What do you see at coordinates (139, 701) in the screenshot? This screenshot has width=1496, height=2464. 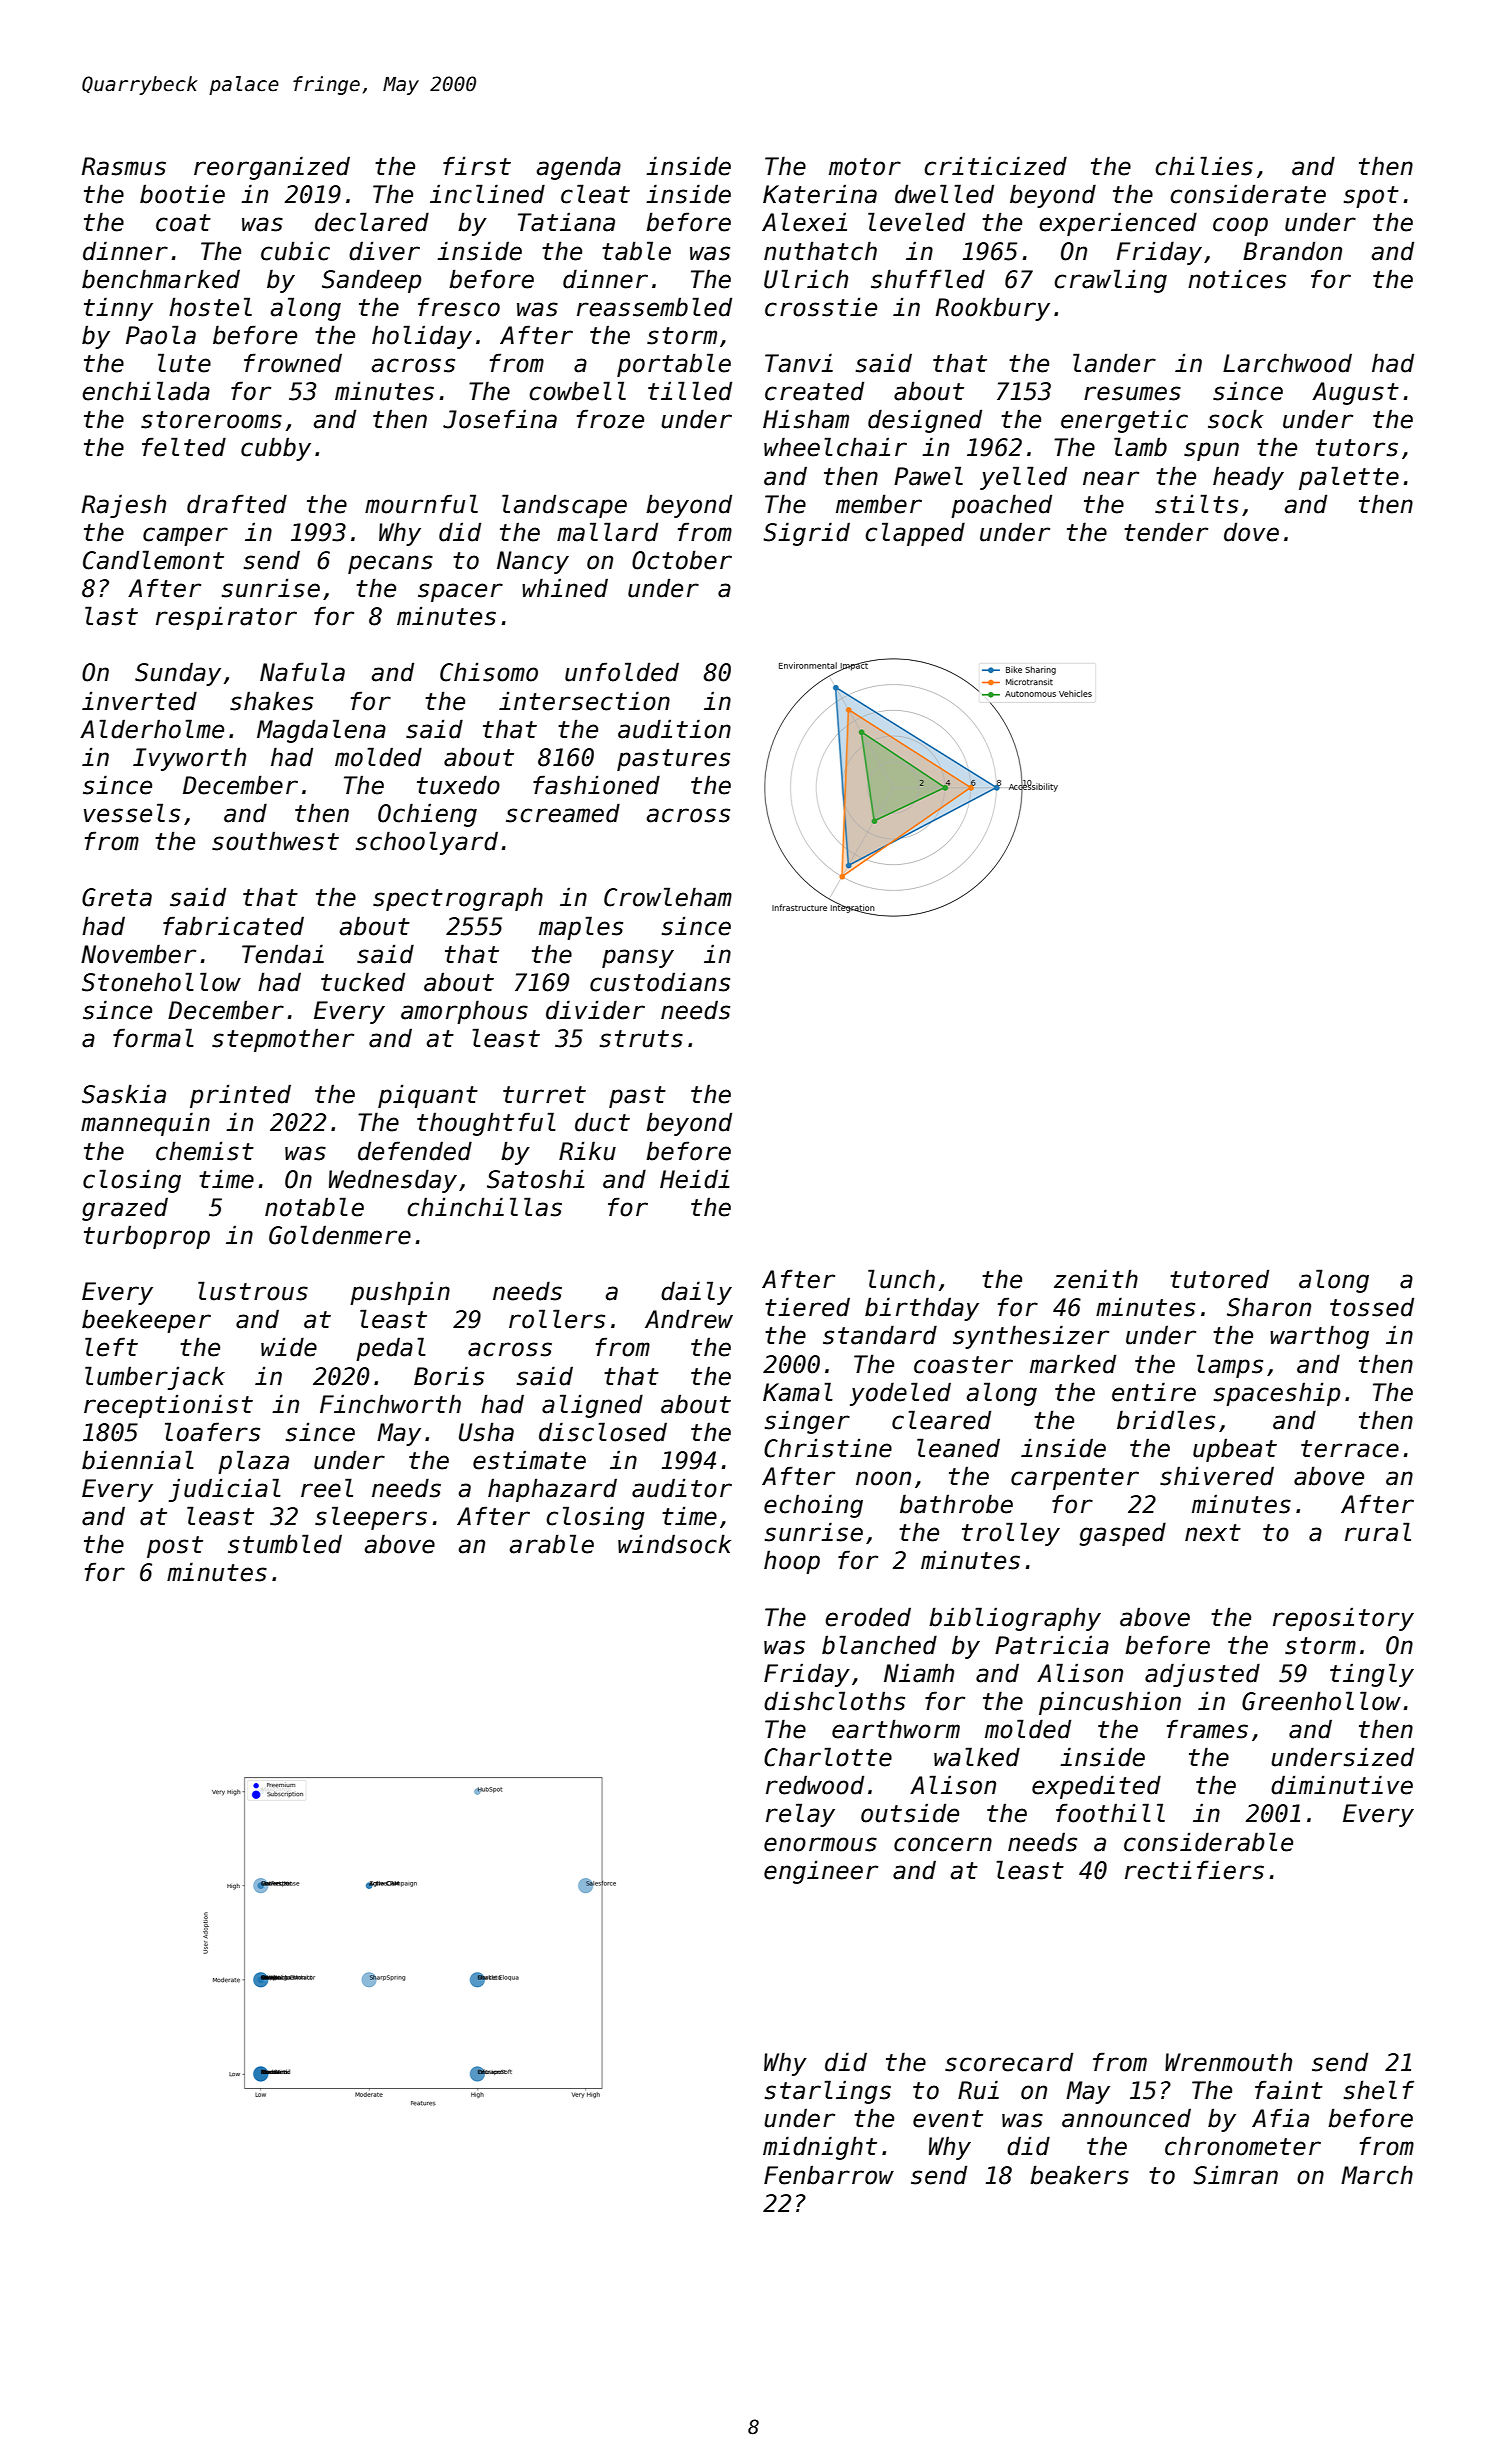 I see `inverted` at bounding box center [139, 701].
